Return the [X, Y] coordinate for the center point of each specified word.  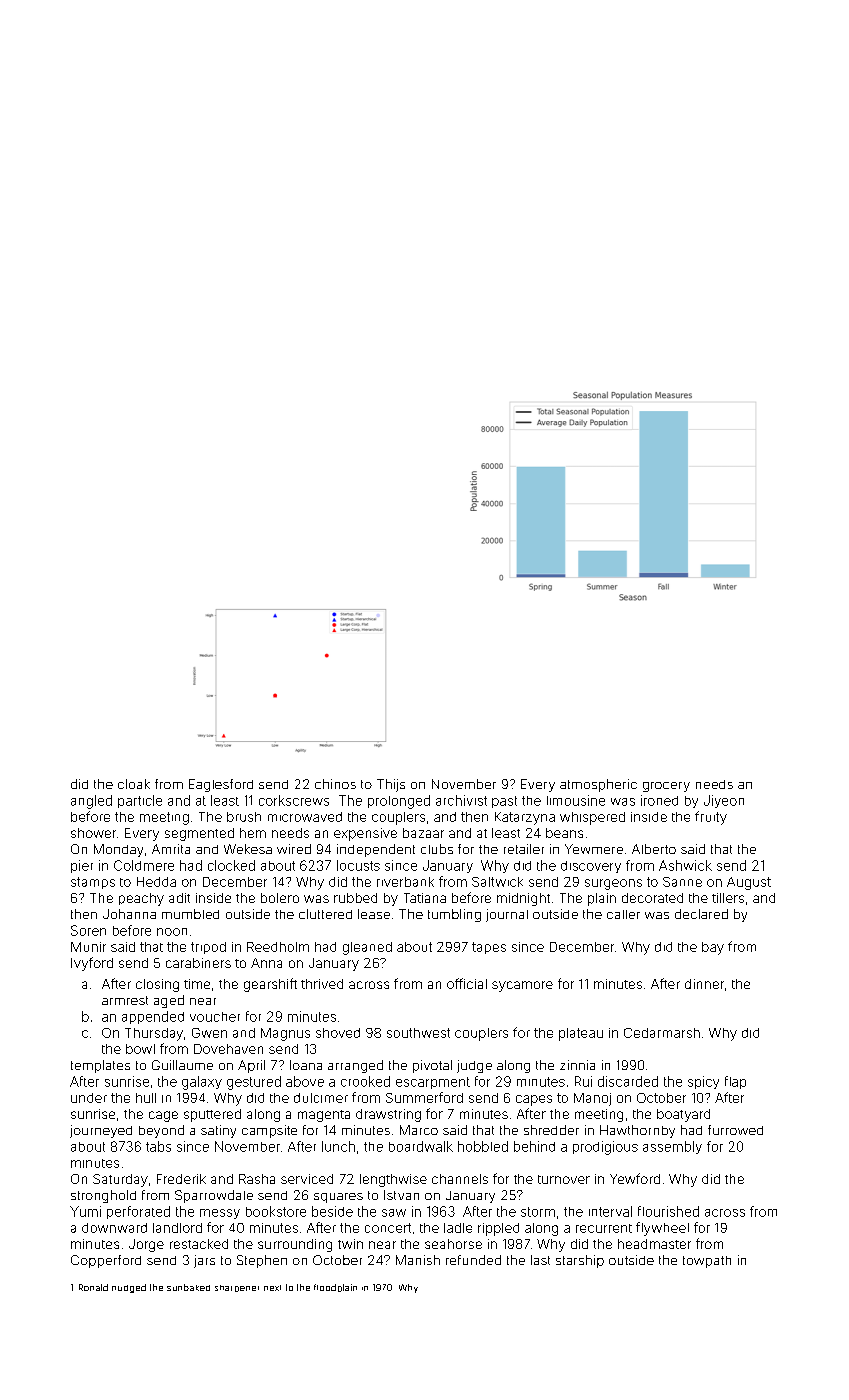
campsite [269, 1131]
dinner [704, 984]
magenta [324, 1116]
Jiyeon [724, 801]
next [272, 1288]
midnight [523, 899]
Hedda [156, 882]
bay [713, 948]
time [197, 984]
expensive [365, 834]
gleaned [367, 948]
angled [91, 802]
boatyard [683, 1115]
